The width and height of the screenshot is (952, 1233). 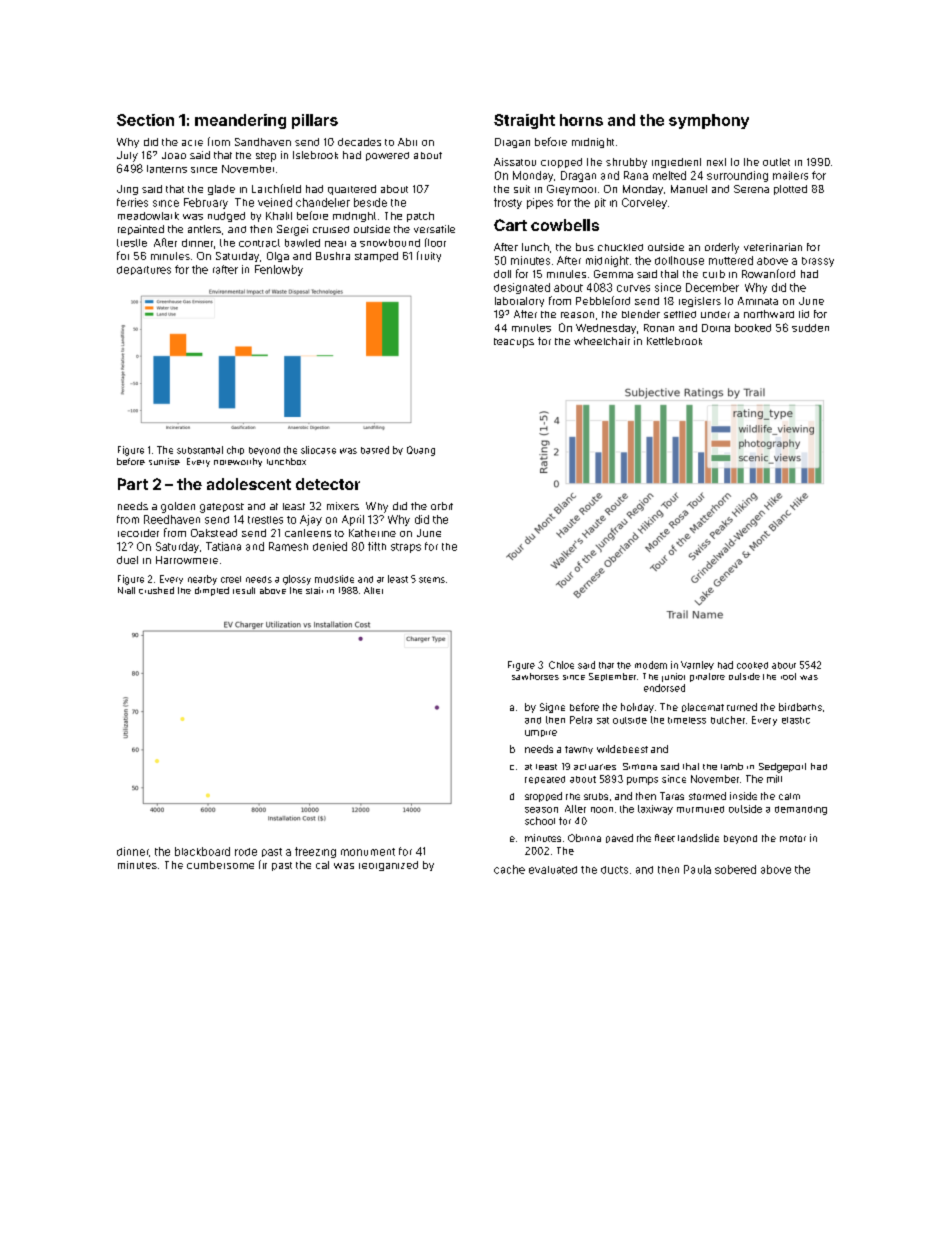 What do you see at coordinates (200, 450) in the screenshot?
I see `substantial` at bounding box center [200, 450].
